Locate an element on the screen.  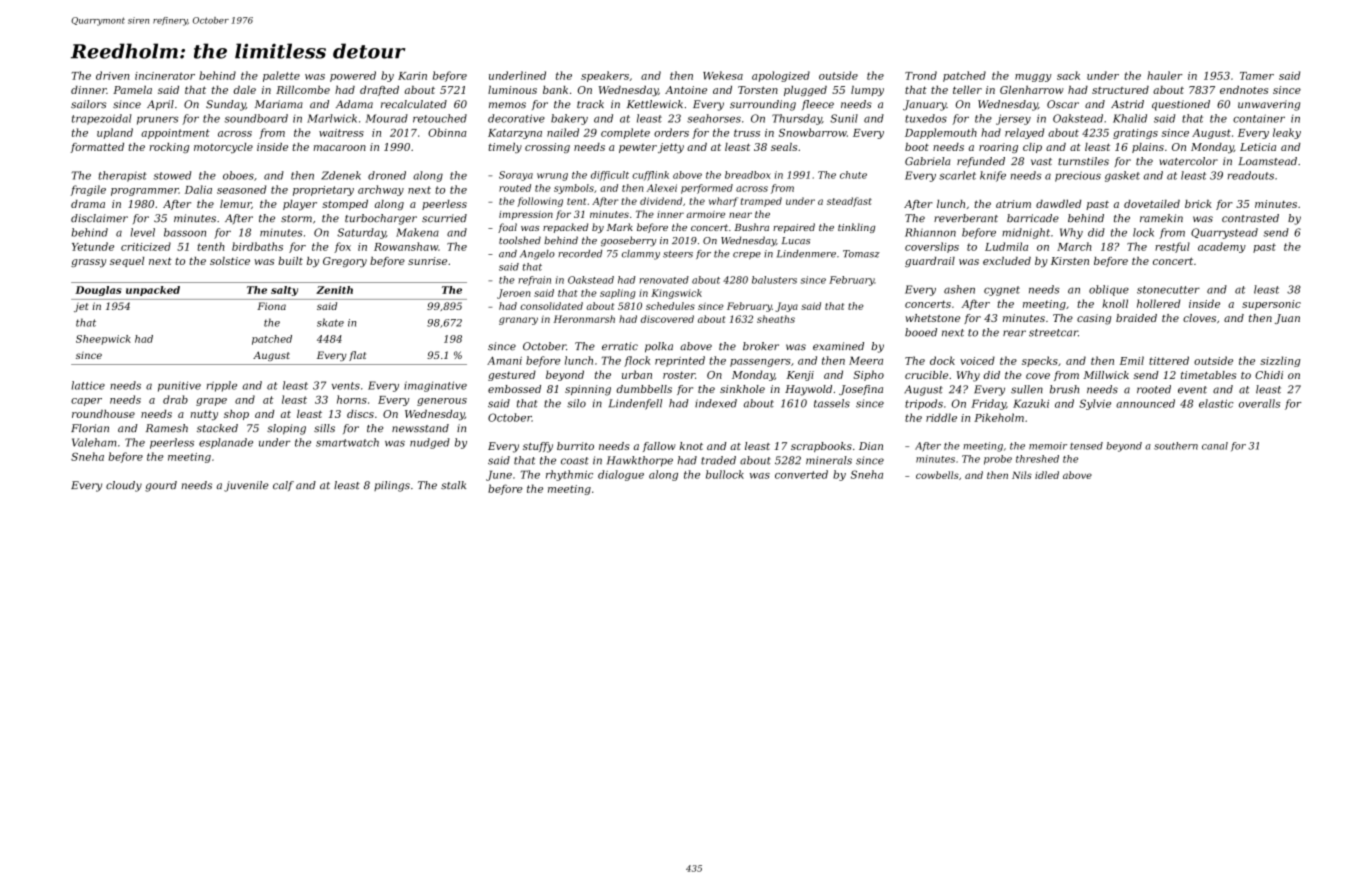
clammy is located at coordinates (641, 255).
